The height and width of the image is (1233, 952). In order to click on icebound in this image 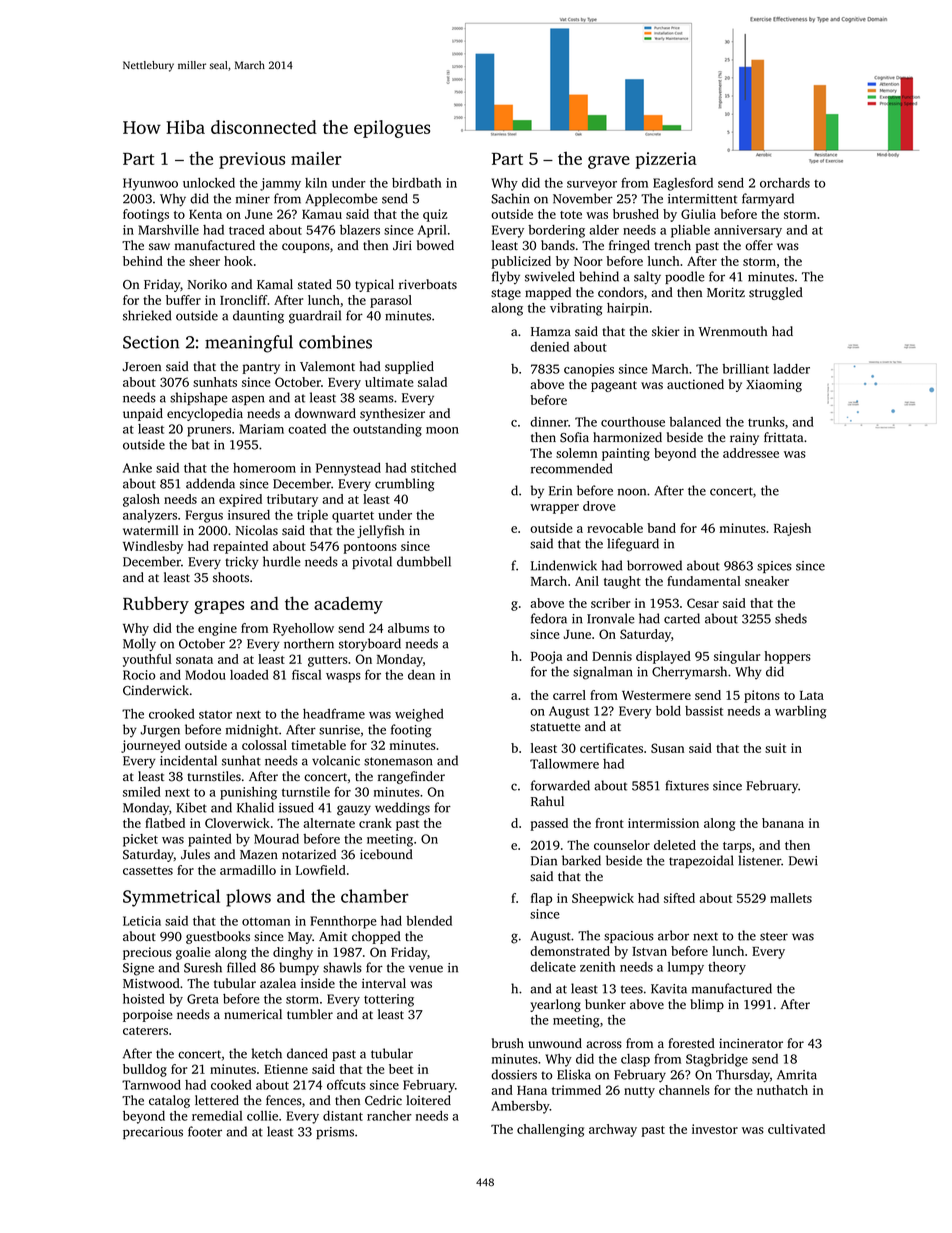, I will do `click(386, 854)`.
